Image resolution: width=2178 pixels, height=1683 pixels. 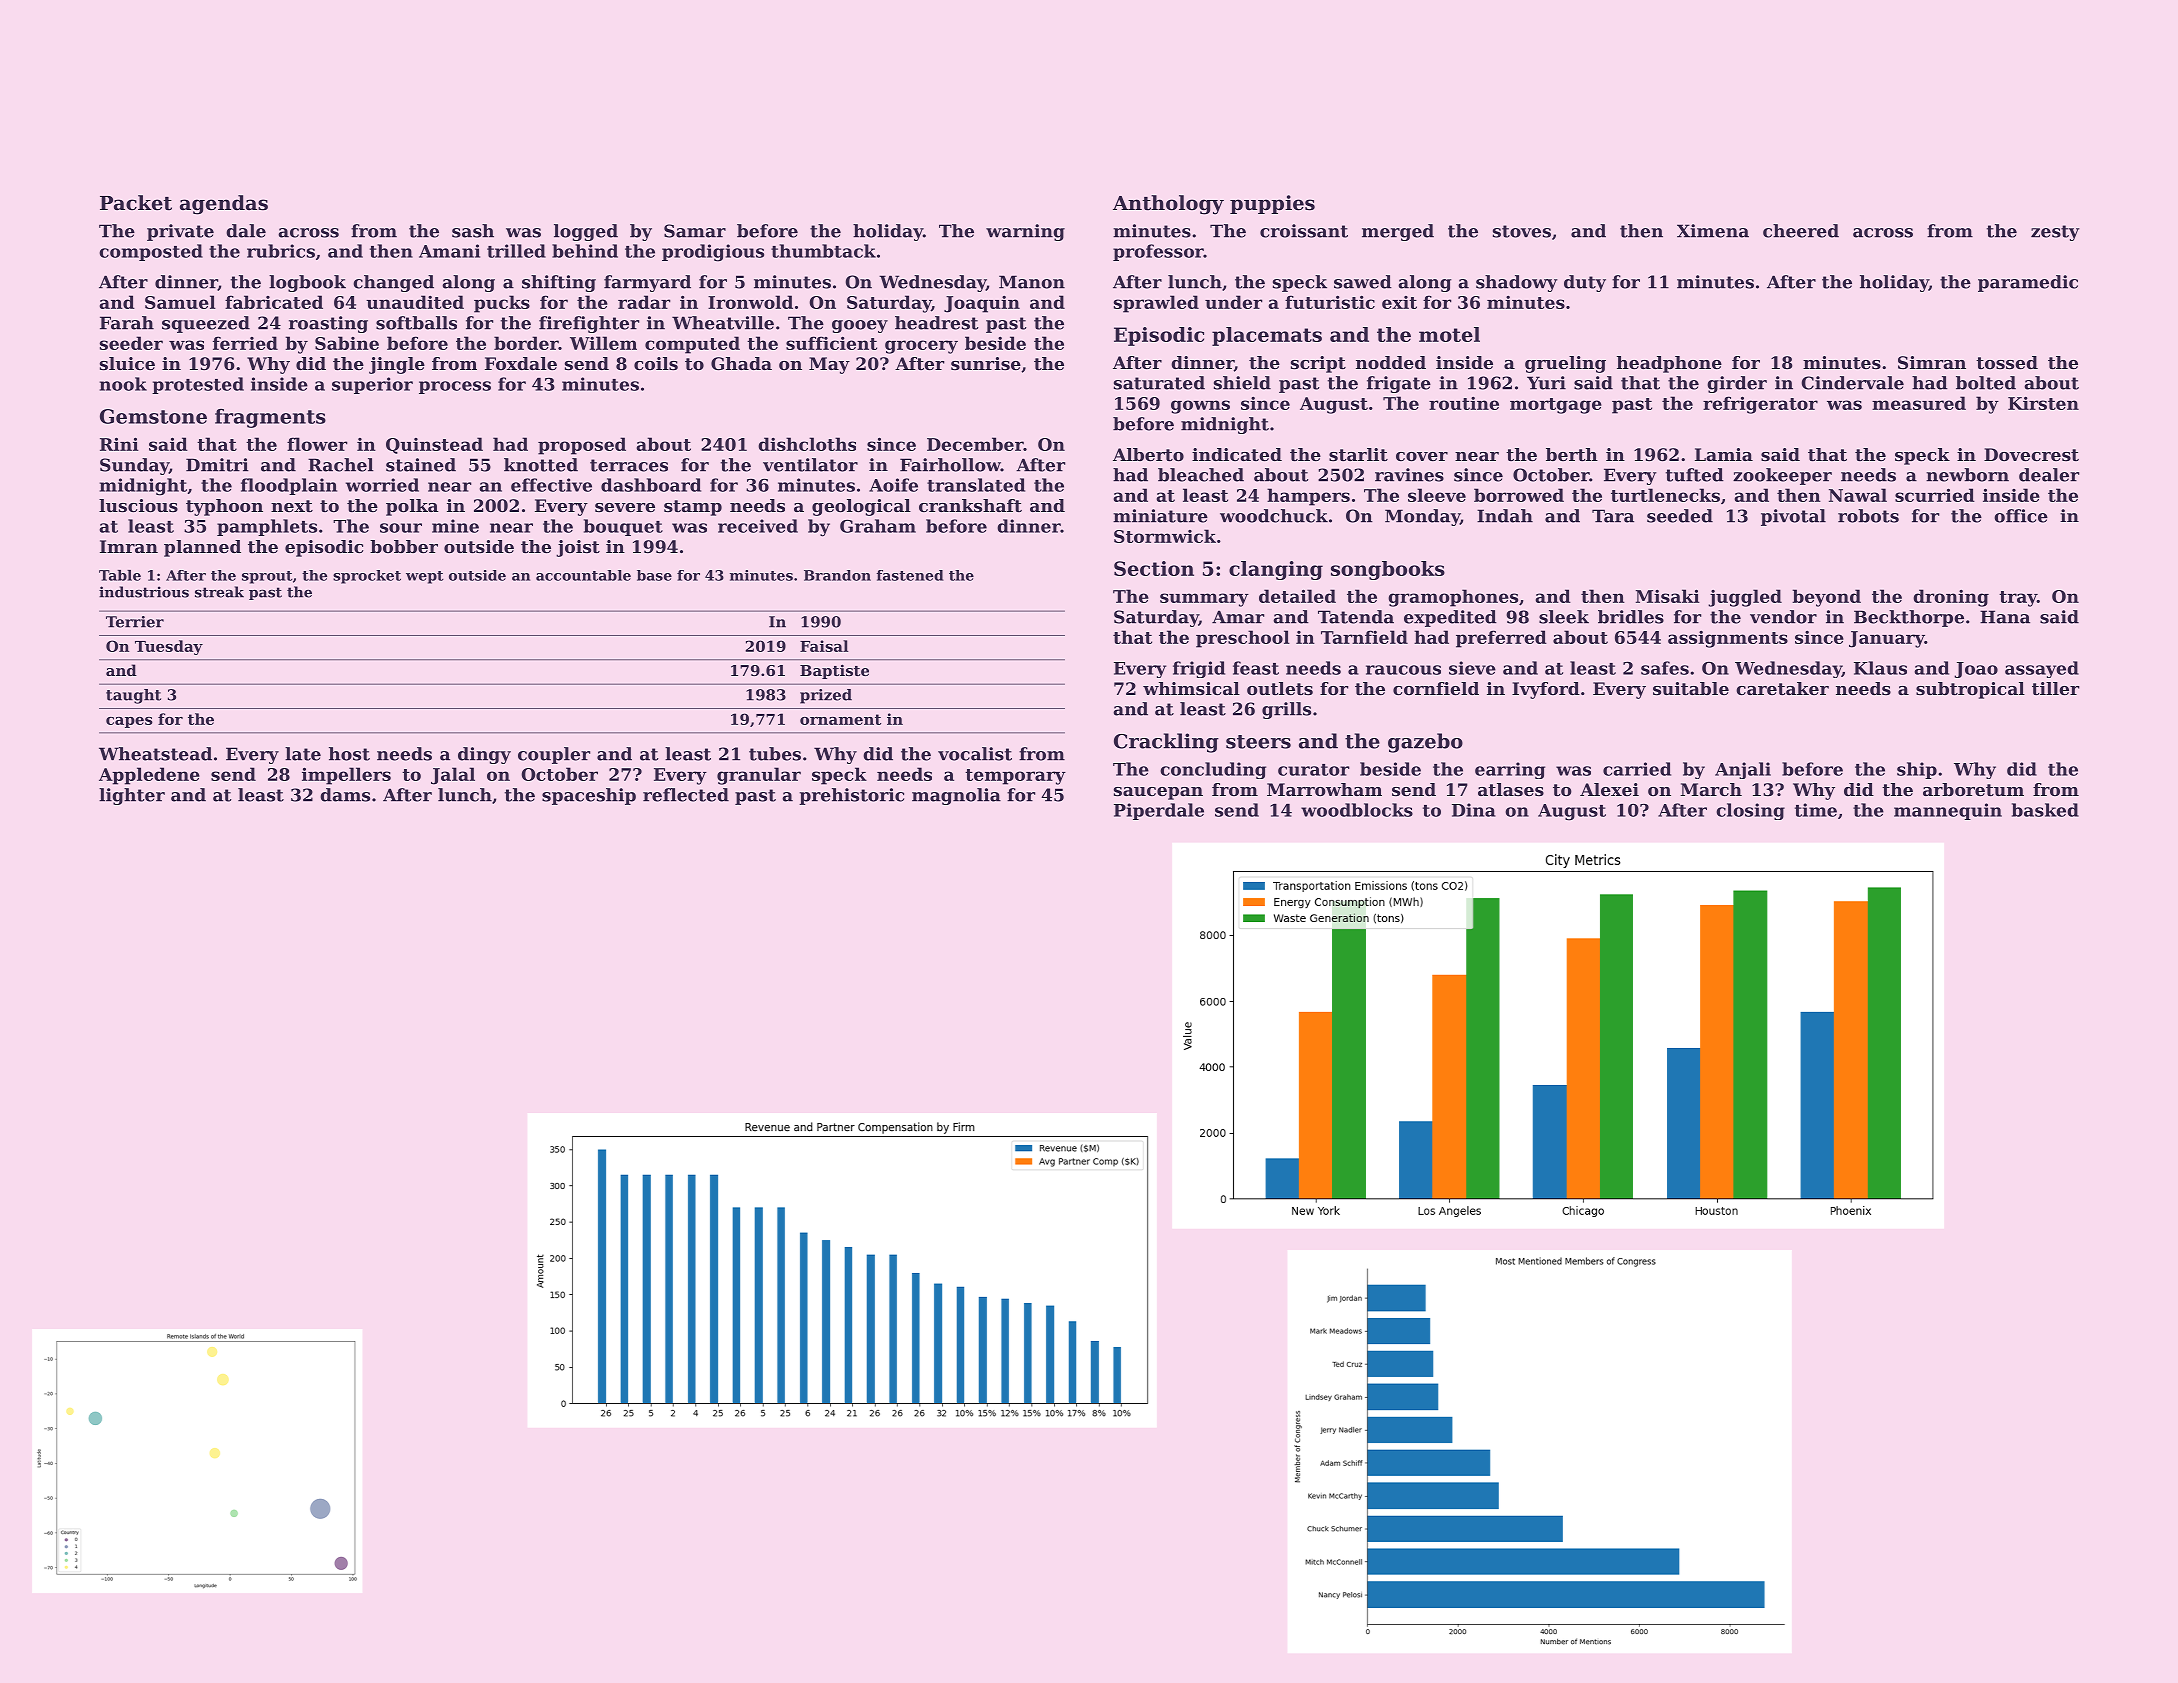 What do you see at coordinates (1501, 639) in the image?
I see `preferred` at bounding box center [1501, 639].
